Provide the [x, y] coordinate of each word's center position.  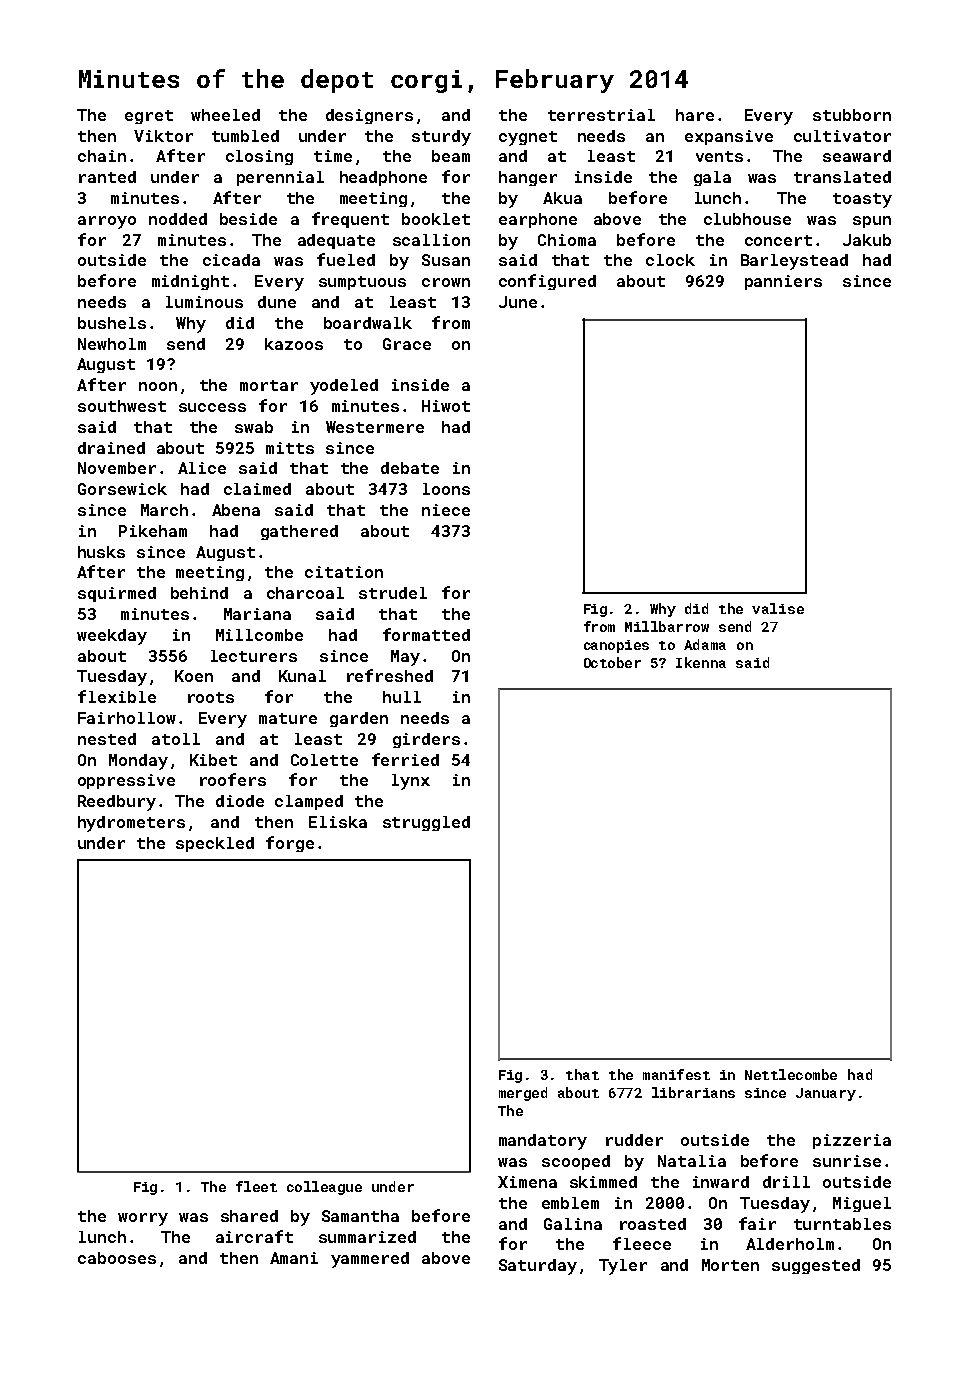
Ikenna [701, 662]
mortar [269, 385]
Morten [730, 1265]
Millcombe [259, 635]
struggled [426, 823]
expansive [729, 137]
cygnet [528, 138]
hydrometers [131, 824]
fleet [256, 1186]
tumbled [245, 136]
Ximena [527, 1182]
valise [778, 608]
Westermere [375, 427]
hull [402, 697]
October [612, 662]
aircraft [254, 1236]
